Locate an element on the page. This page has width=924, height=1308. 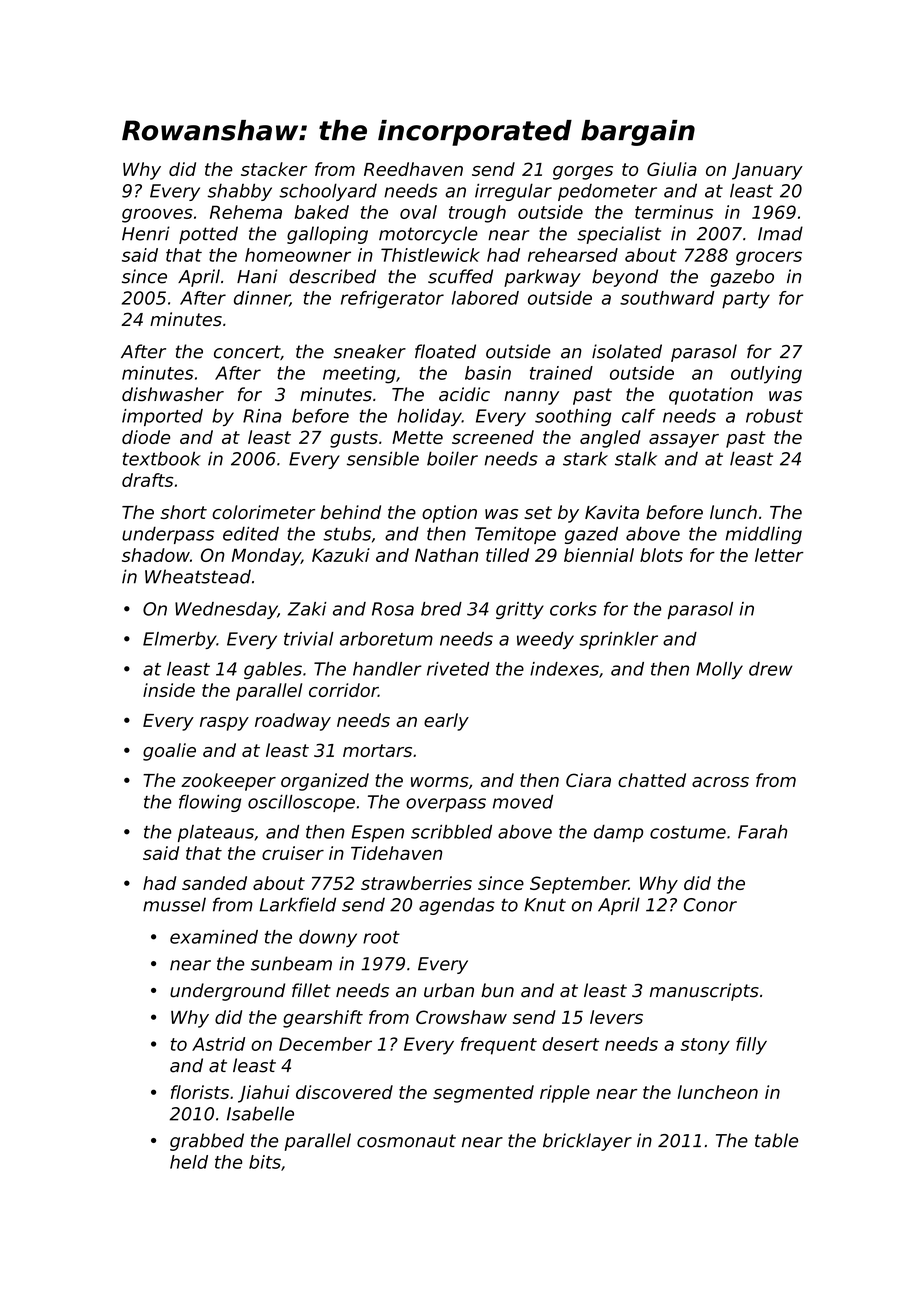
January is located at coordinates (767, 171).
